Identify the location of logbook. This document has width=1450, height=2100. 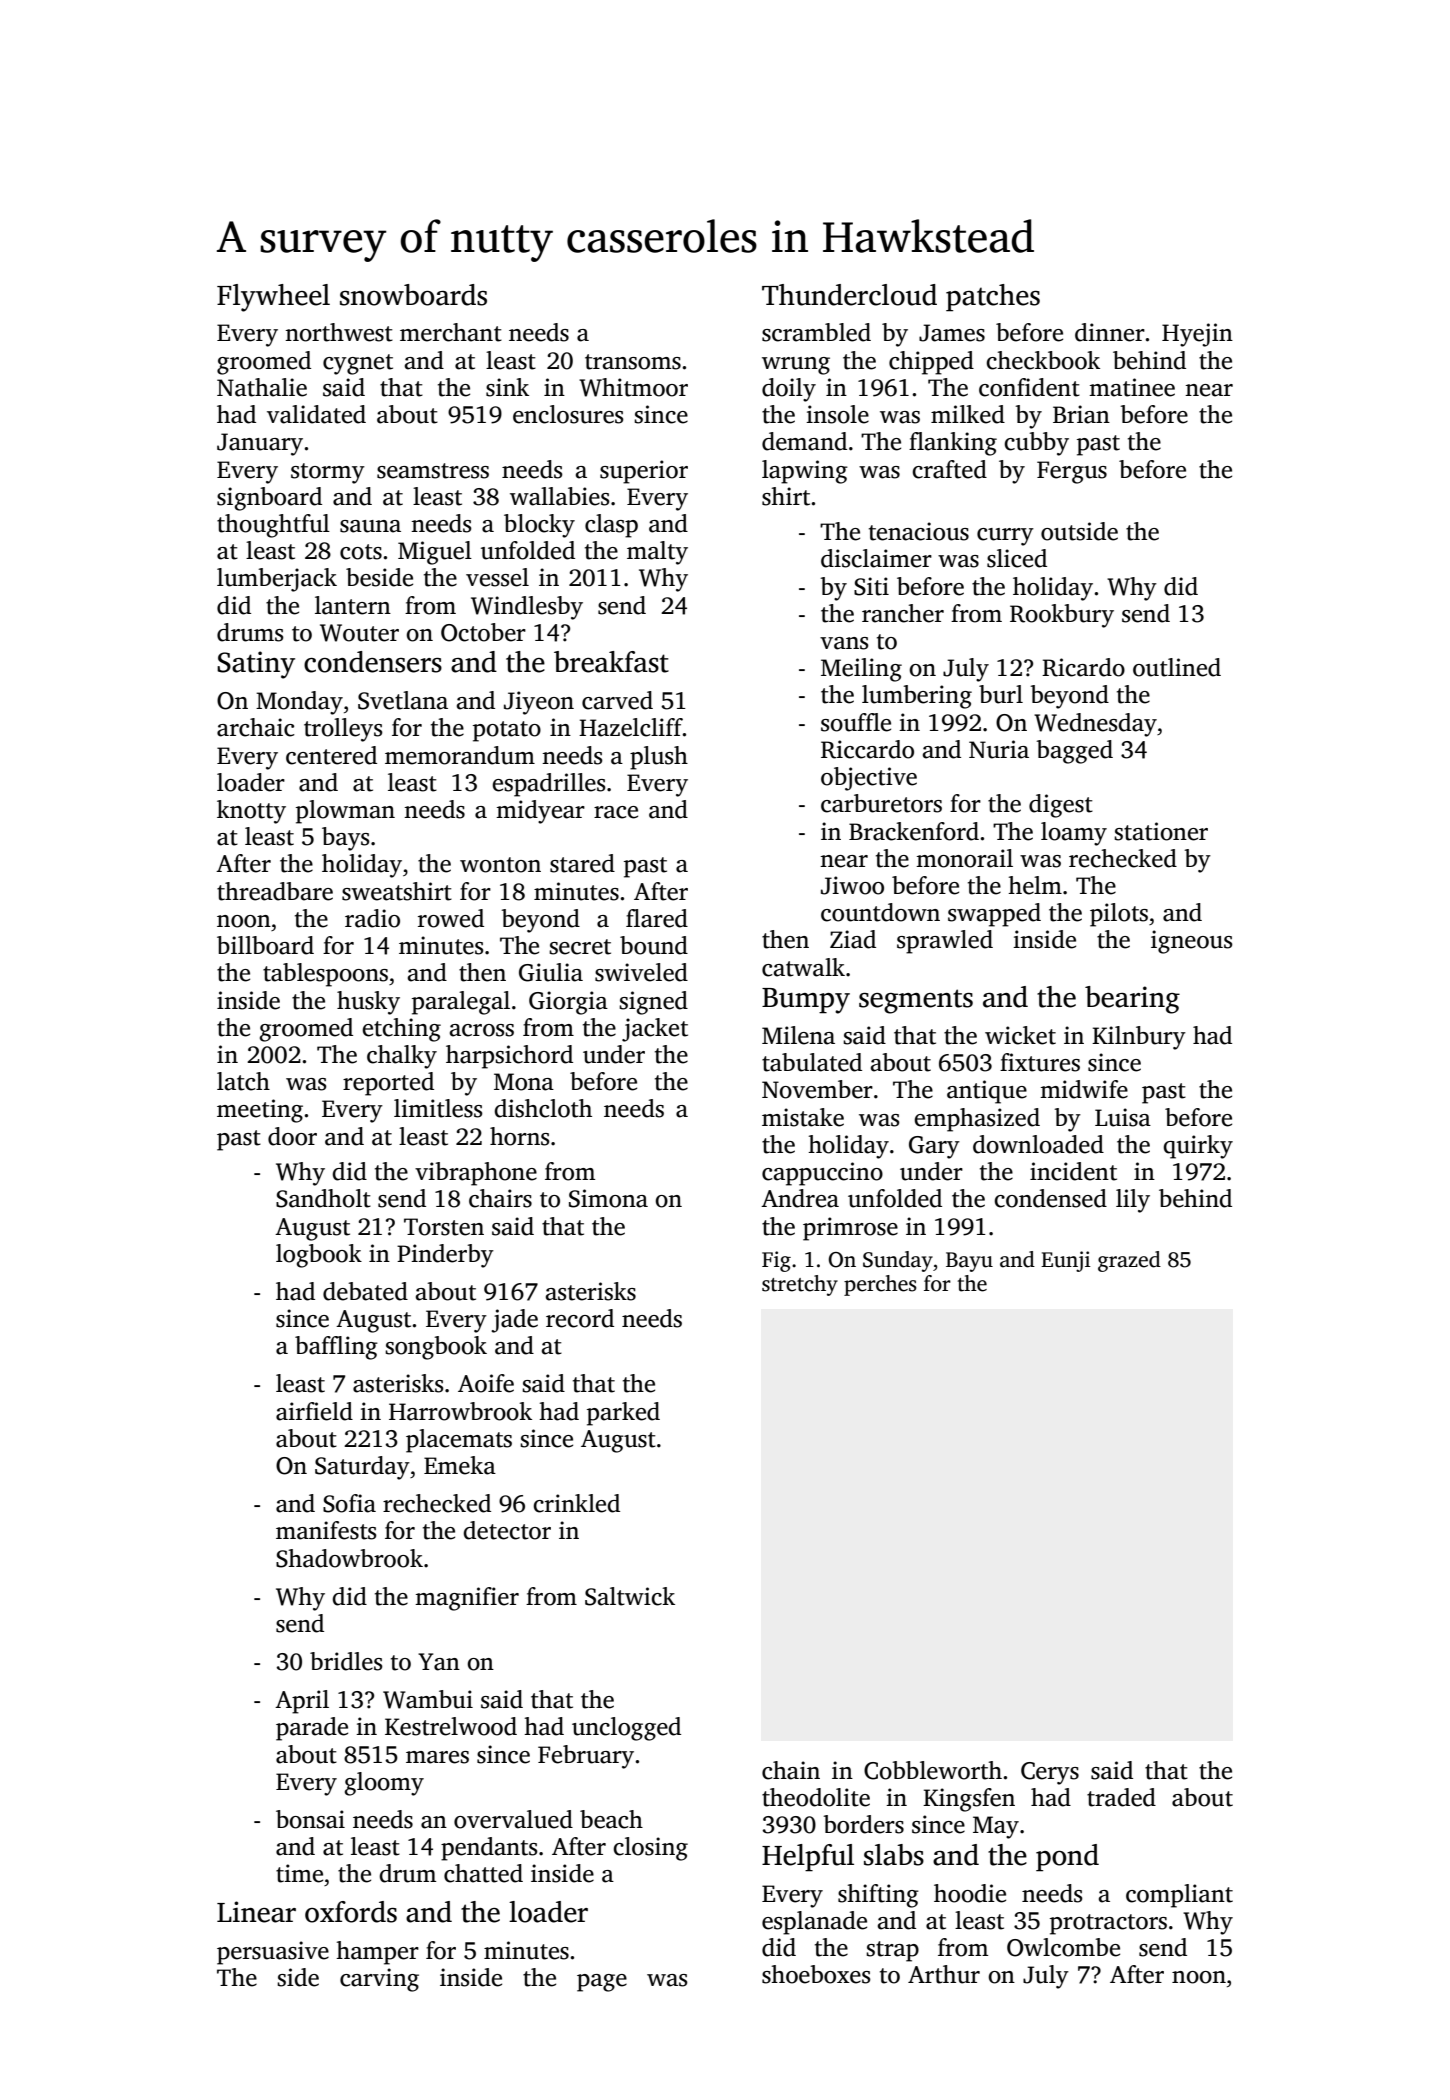
(319, 1256).
